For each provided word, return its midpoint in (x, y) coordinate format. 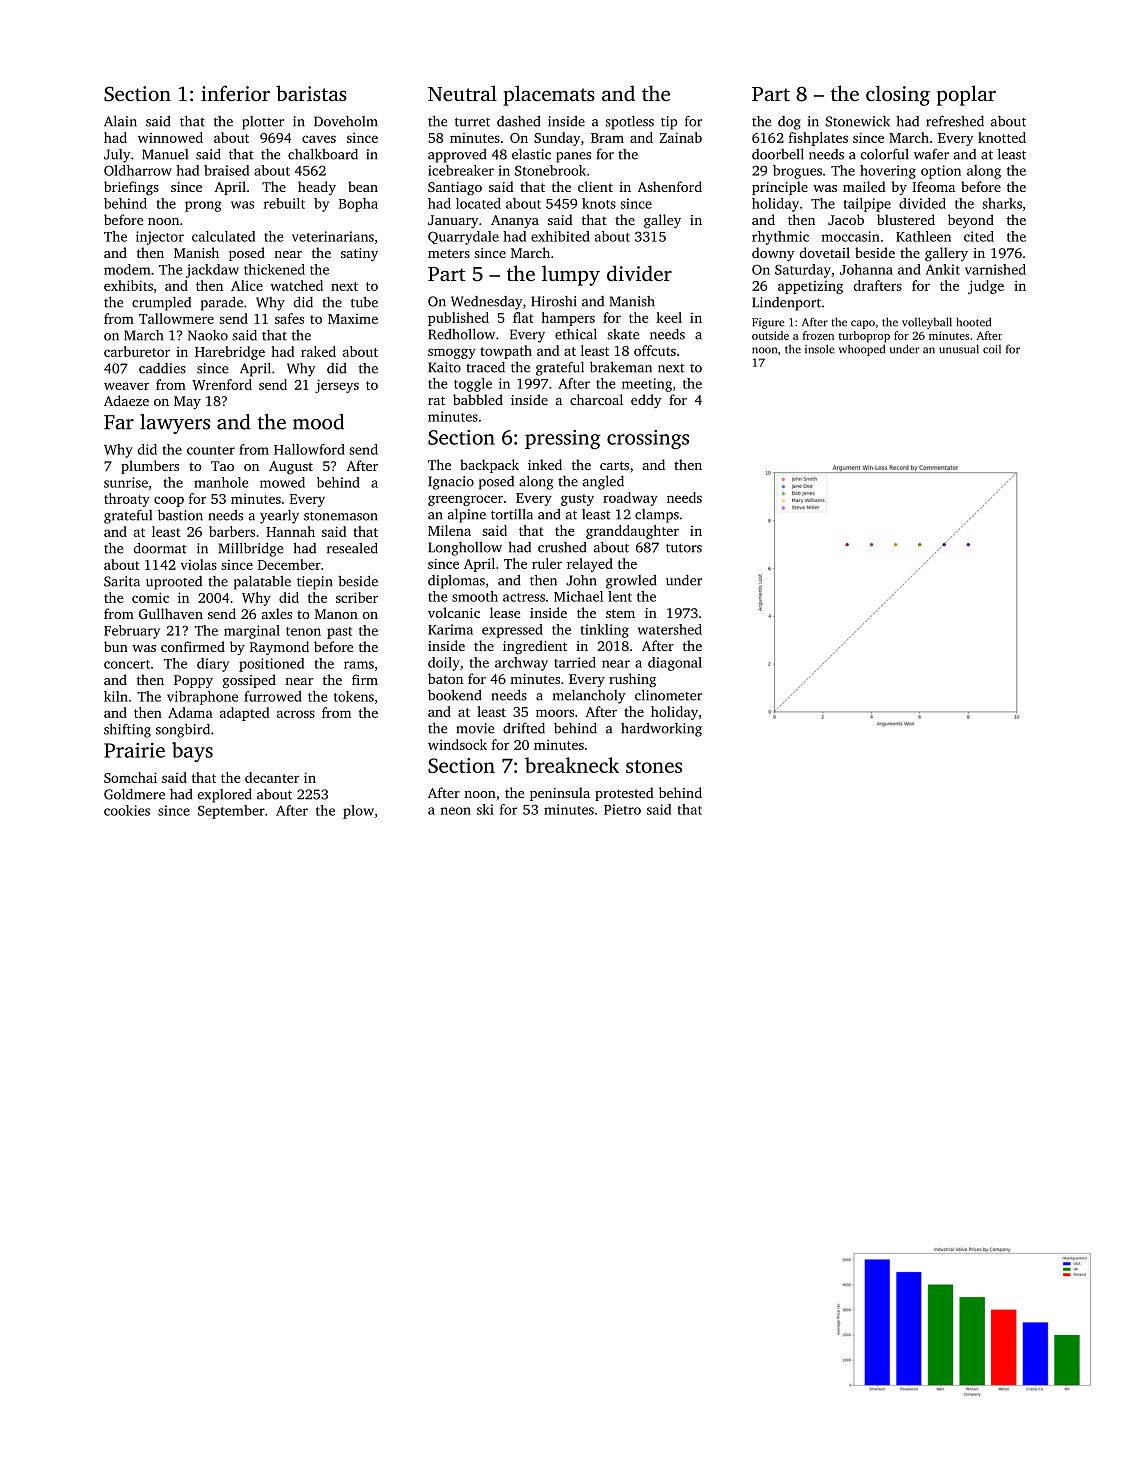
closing (898, 95)
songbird (183, 730)
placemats (549, 95)
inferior (235, 93)
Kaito (444, 367)
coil (992, 349)
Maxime (353, 319)
